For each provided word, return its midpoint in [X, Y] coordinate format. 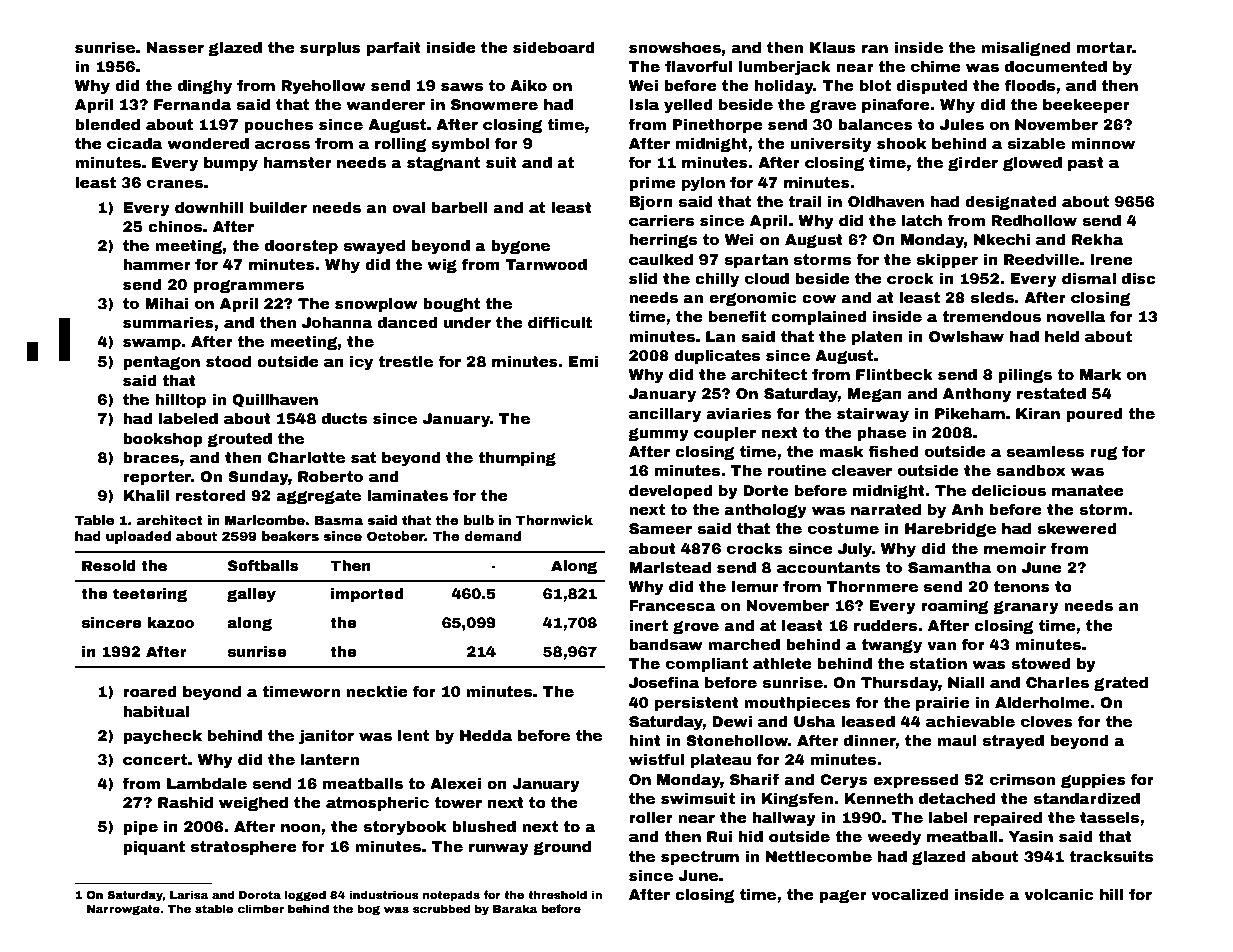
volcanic [1059, 894]
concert [155, 759]
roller [651, 817]
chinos [175, 226]
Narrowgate [123, 910]
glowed [1032, 164]
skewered [1077, 528]
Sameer [660, 528]
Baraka [515, 908]
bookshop [163, 440]
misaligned [1025, 49]
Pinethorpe [718, 126]
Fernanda [192, 104]
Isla [644, 104]
